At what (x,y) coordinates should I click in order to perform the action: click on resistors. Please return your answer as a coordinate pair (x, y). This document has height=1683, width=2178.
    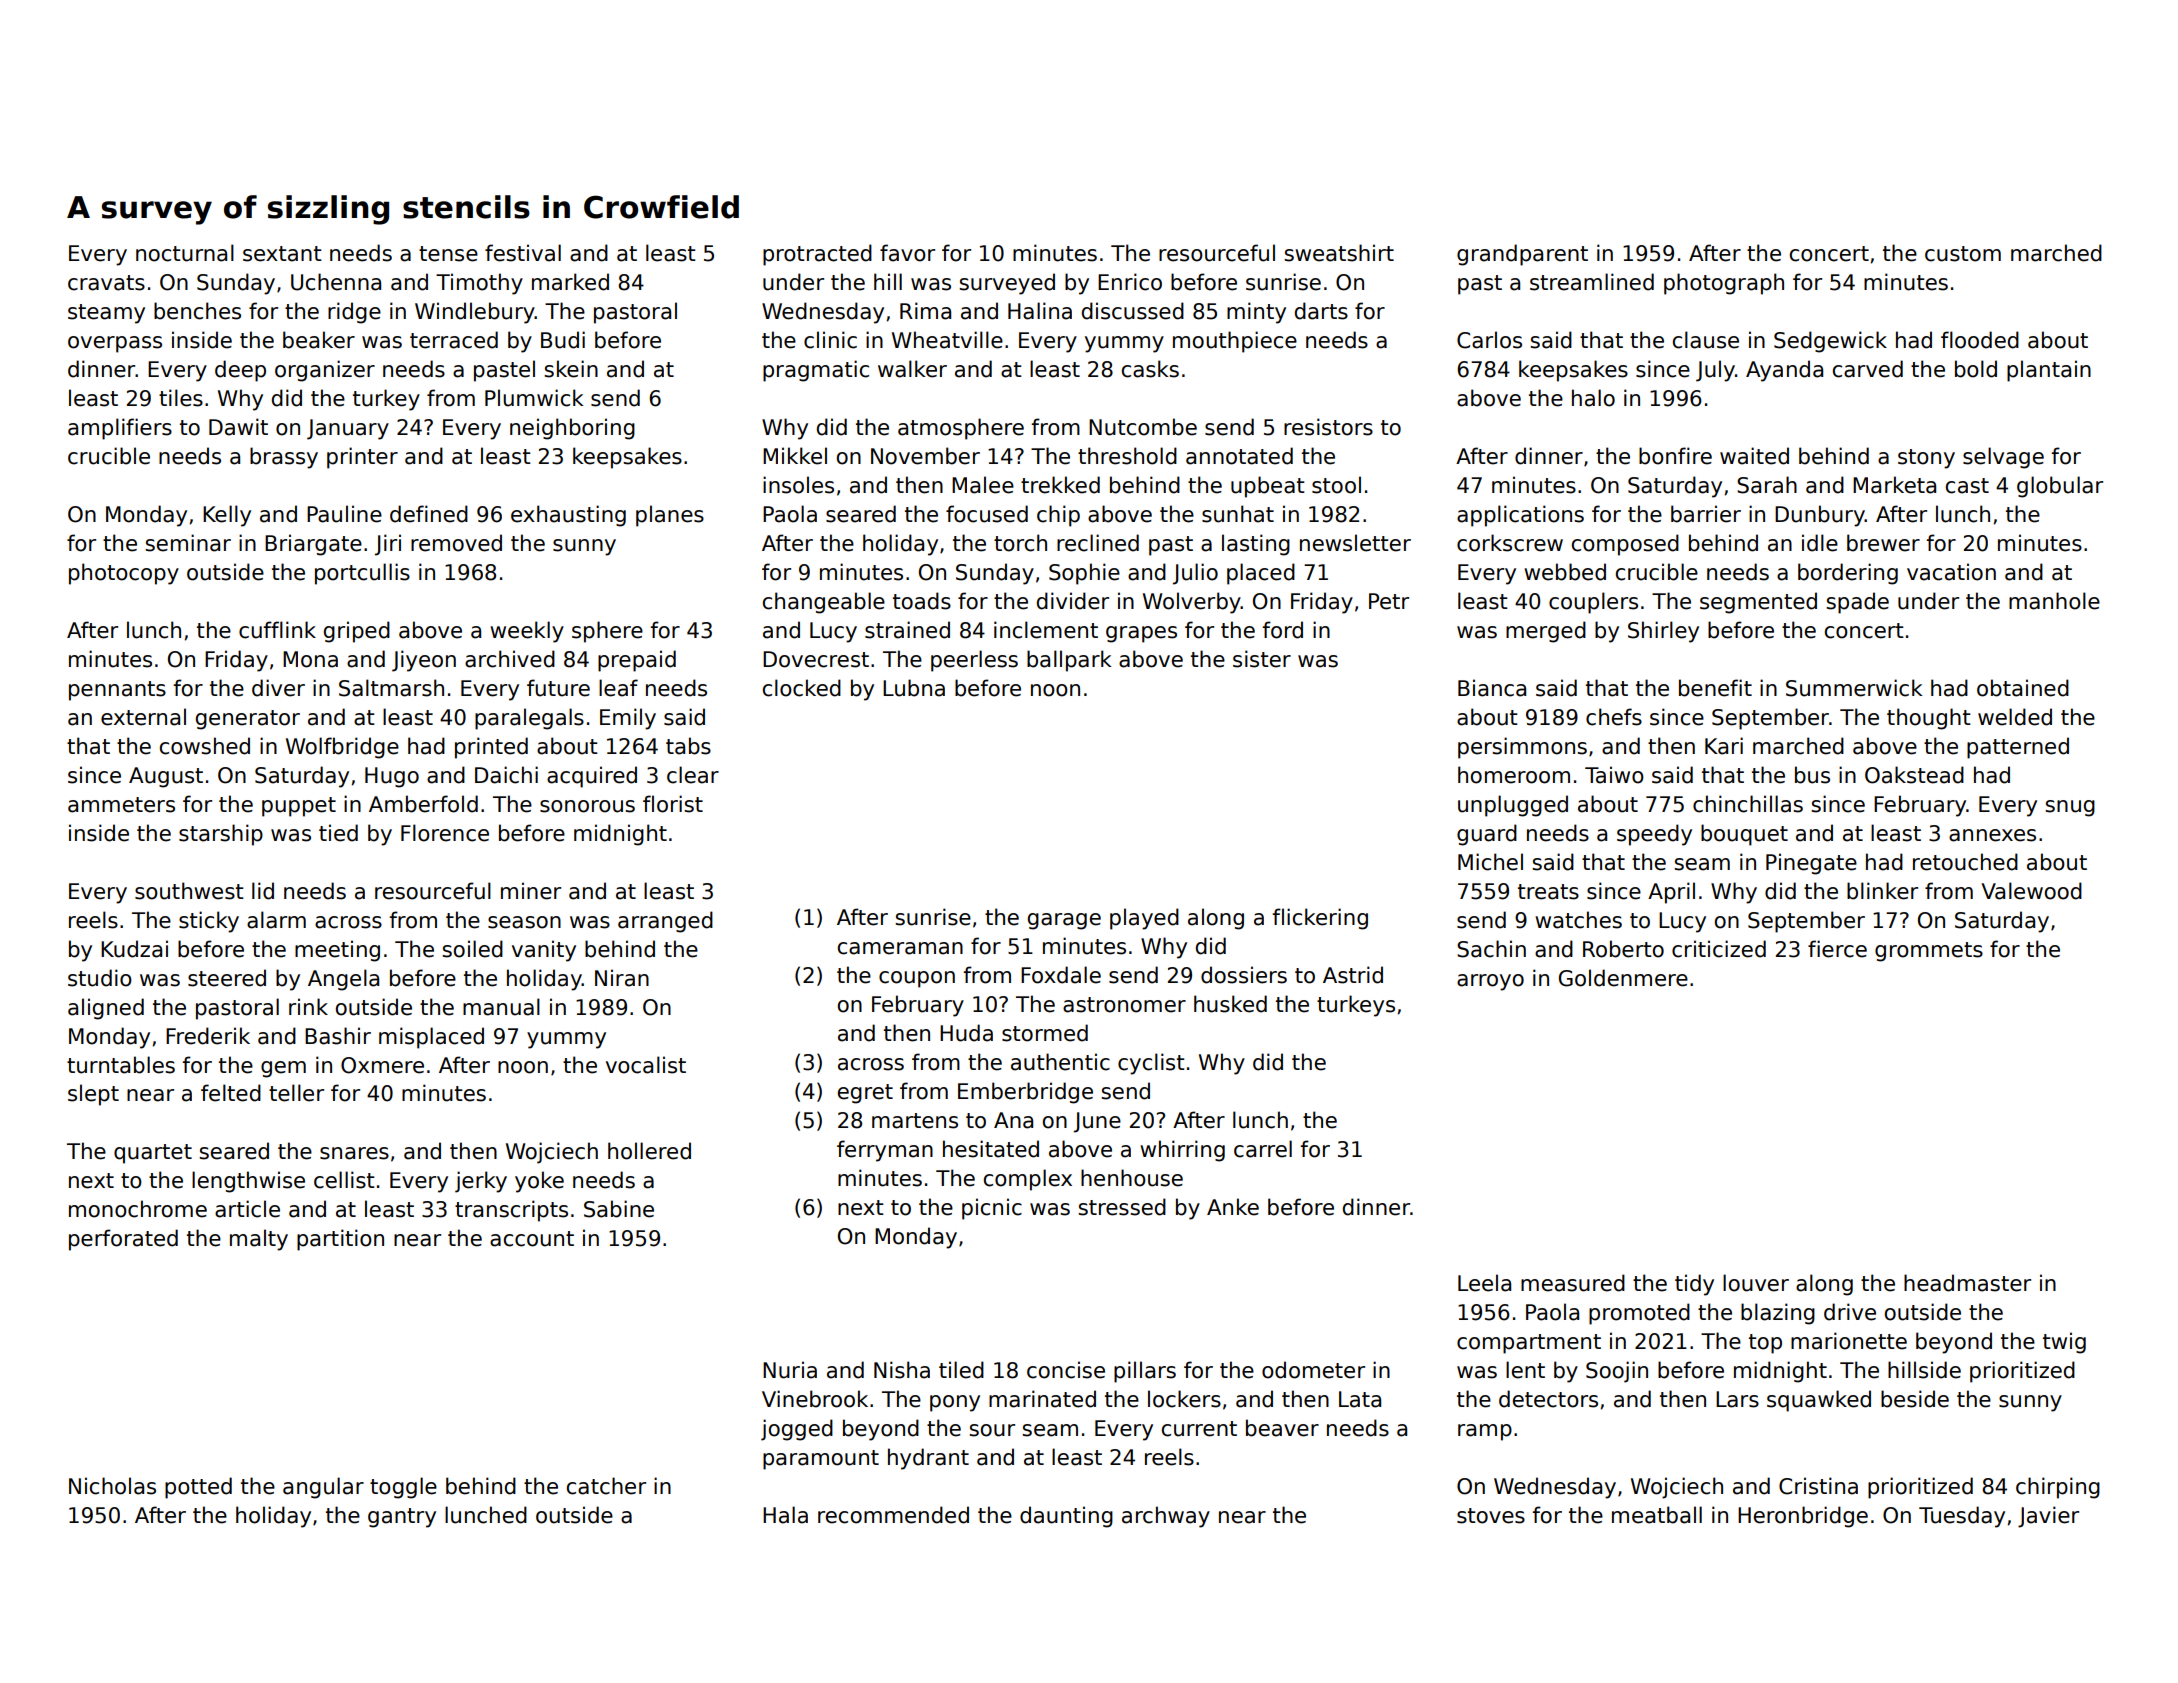
    Looking at the image, I should click on (1328, 427).
